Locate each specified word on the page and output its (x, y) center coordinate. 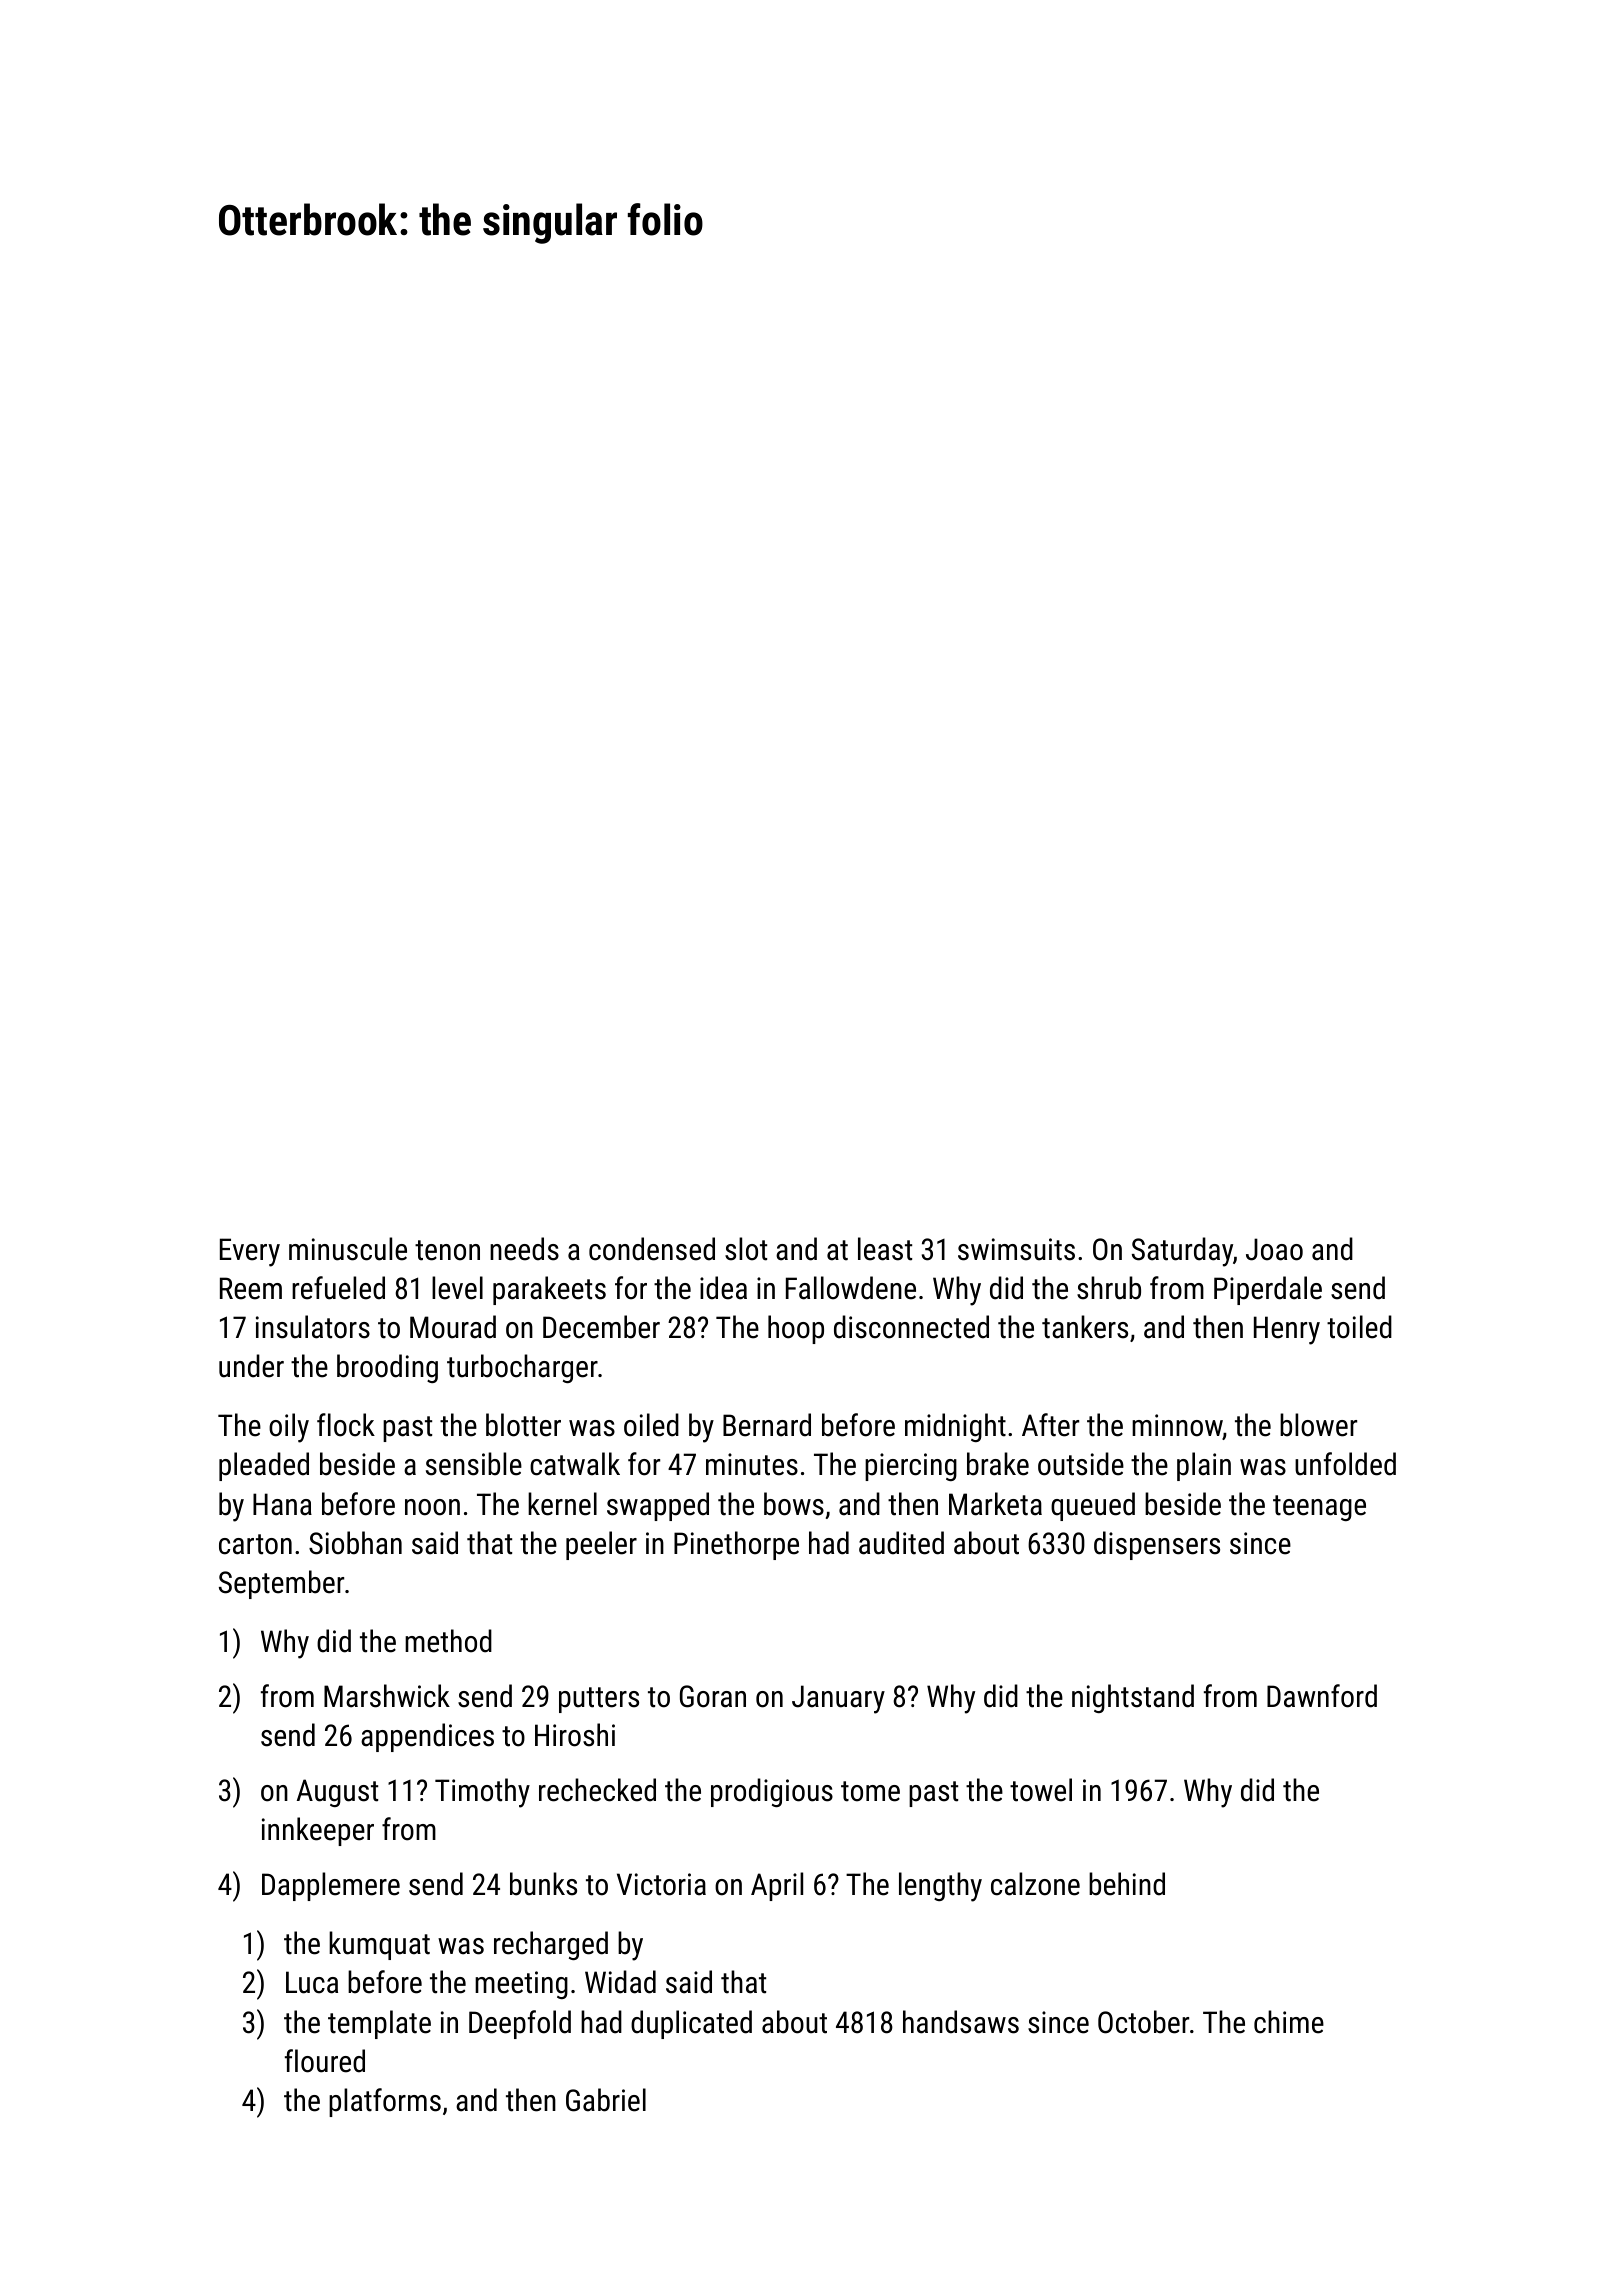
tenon (447, 1250)
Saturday (1182, 1252)
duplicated (691, 2024)
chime (1289, 2022)
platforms (385, 2102)
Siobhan (355, 1543)
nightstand (1133, 1698)
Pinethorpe (736, 1545)
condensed (652, 1249)
